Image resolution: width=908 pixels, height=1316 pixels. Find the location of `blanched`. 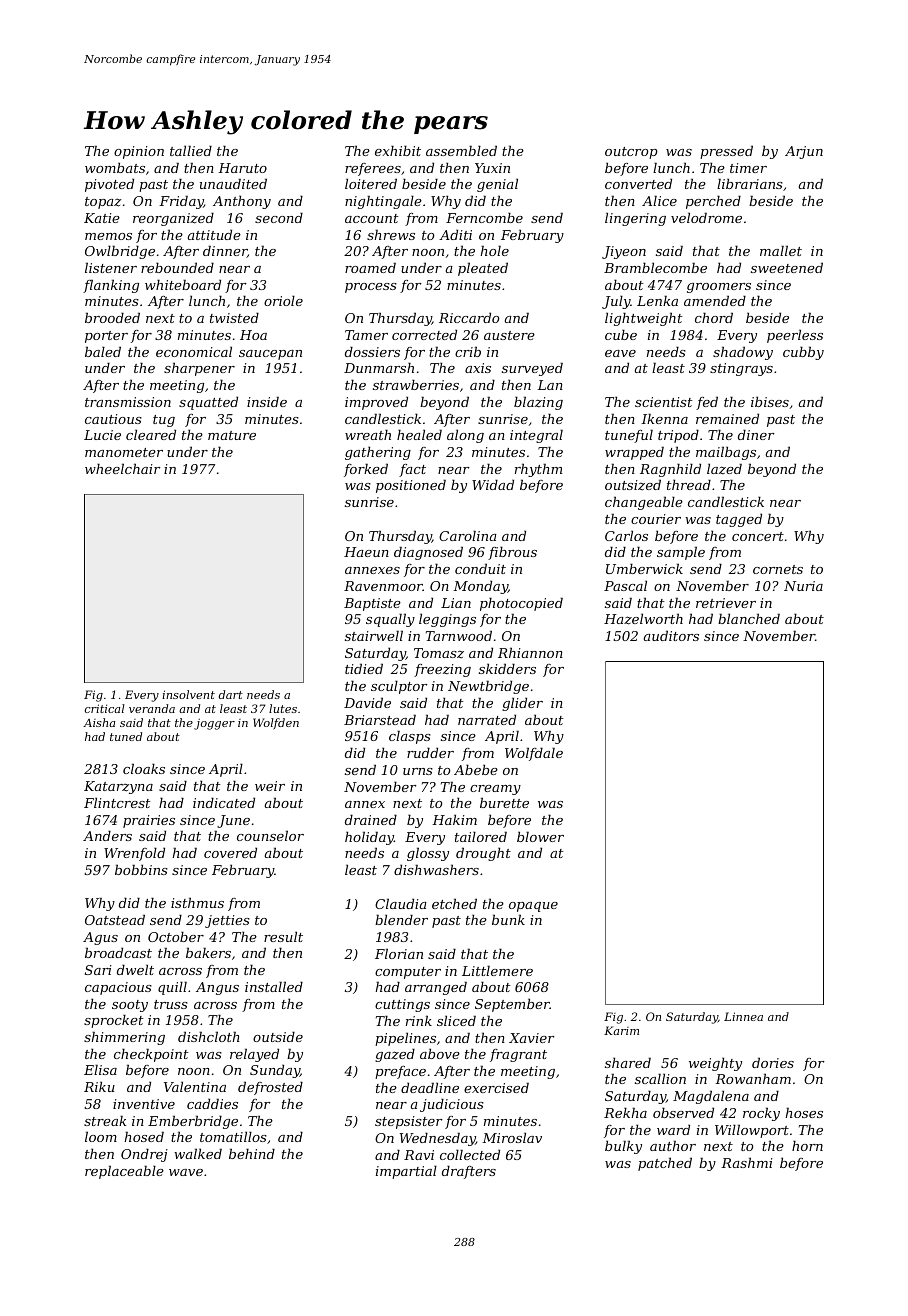

blanched is located at coordinates (749, 618).
